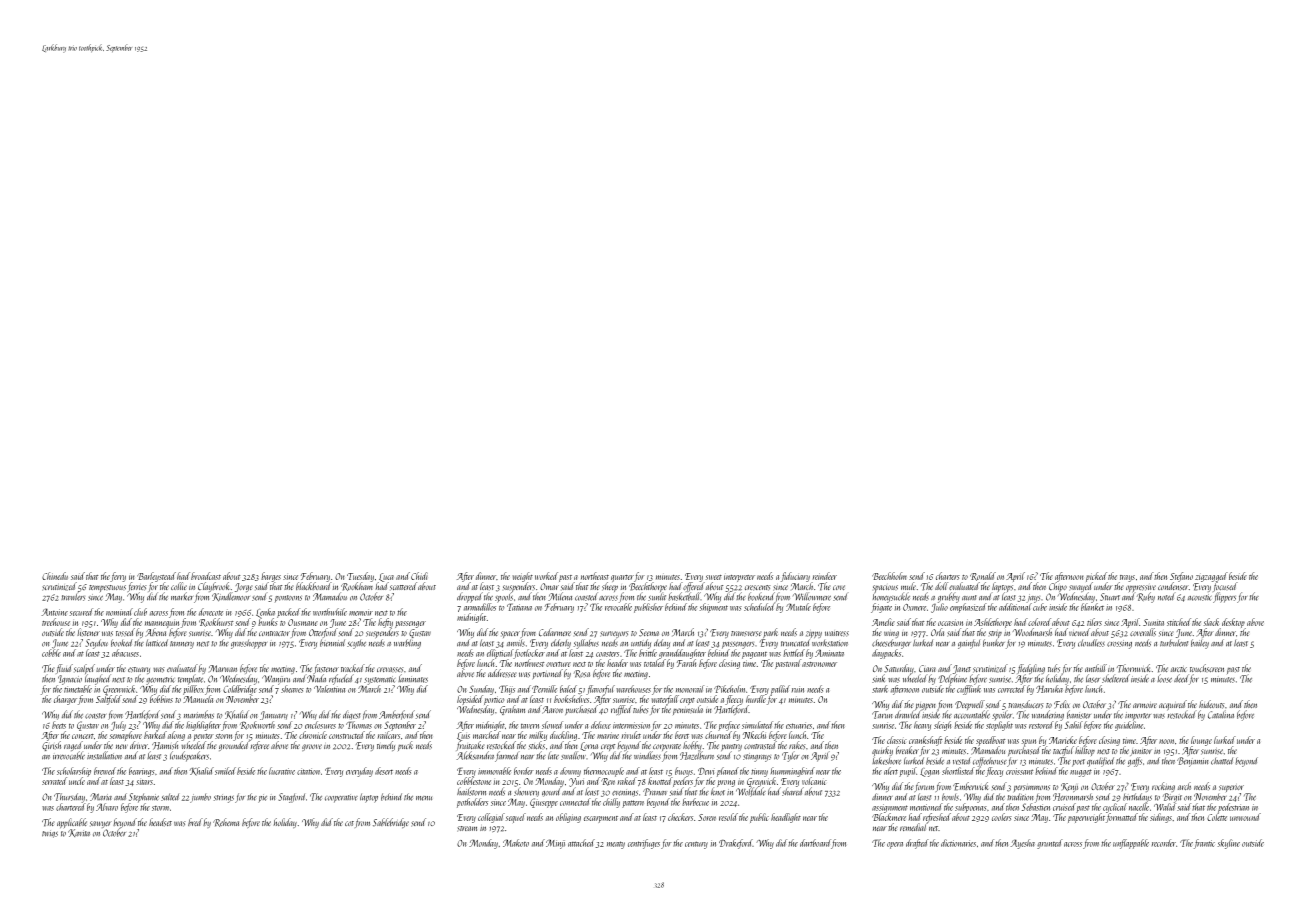  Describe the element at coordinates (1201, 741) in the screenshot. I see `lounge` at that location.
